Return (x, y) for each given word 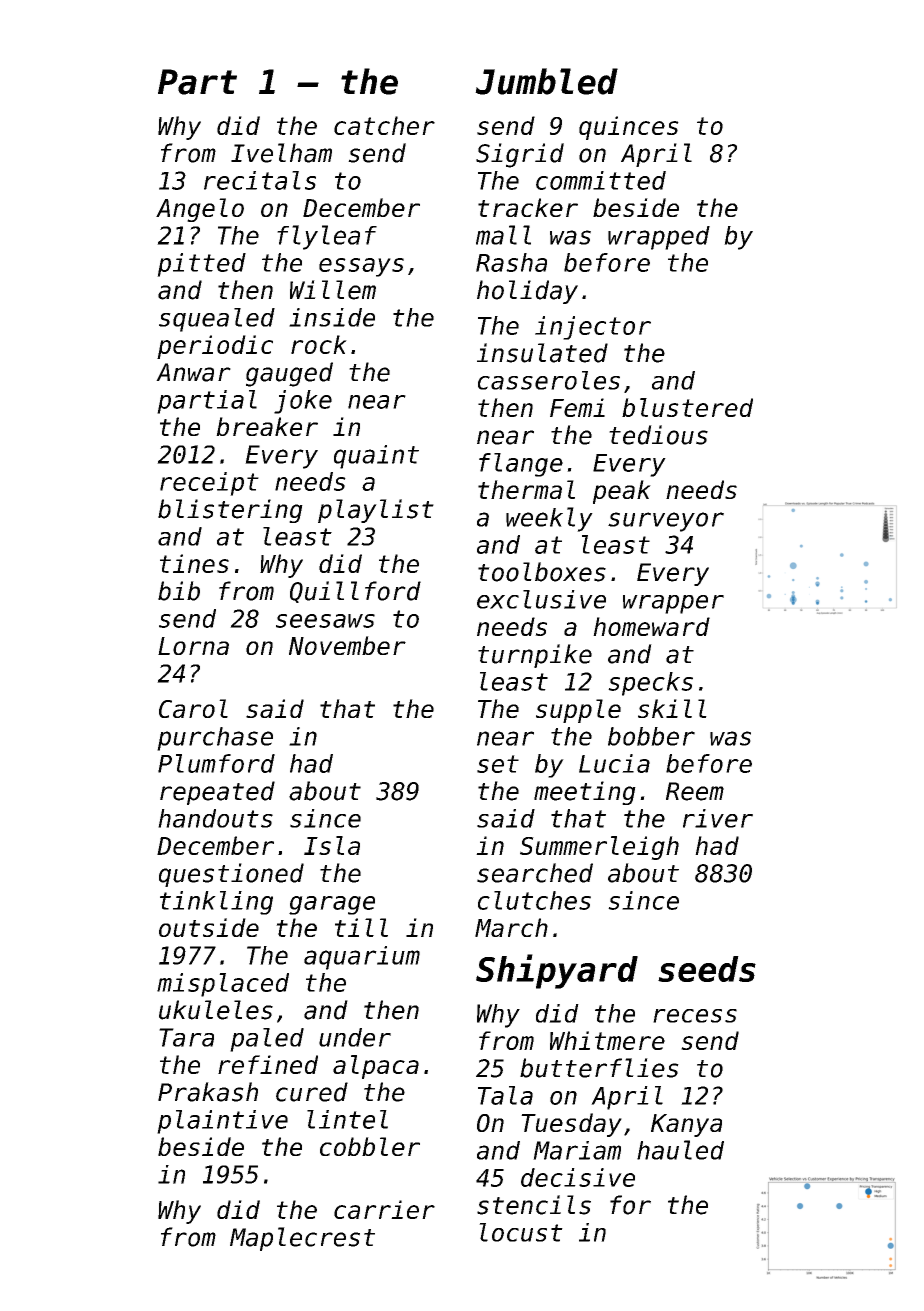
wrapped (659, 238)
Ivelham (281, 153)
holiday (527, 292)
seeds (707, 969)
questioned (231, 875)
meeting (585, 793)
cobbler (370, 1146)
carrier (384, 1209)
